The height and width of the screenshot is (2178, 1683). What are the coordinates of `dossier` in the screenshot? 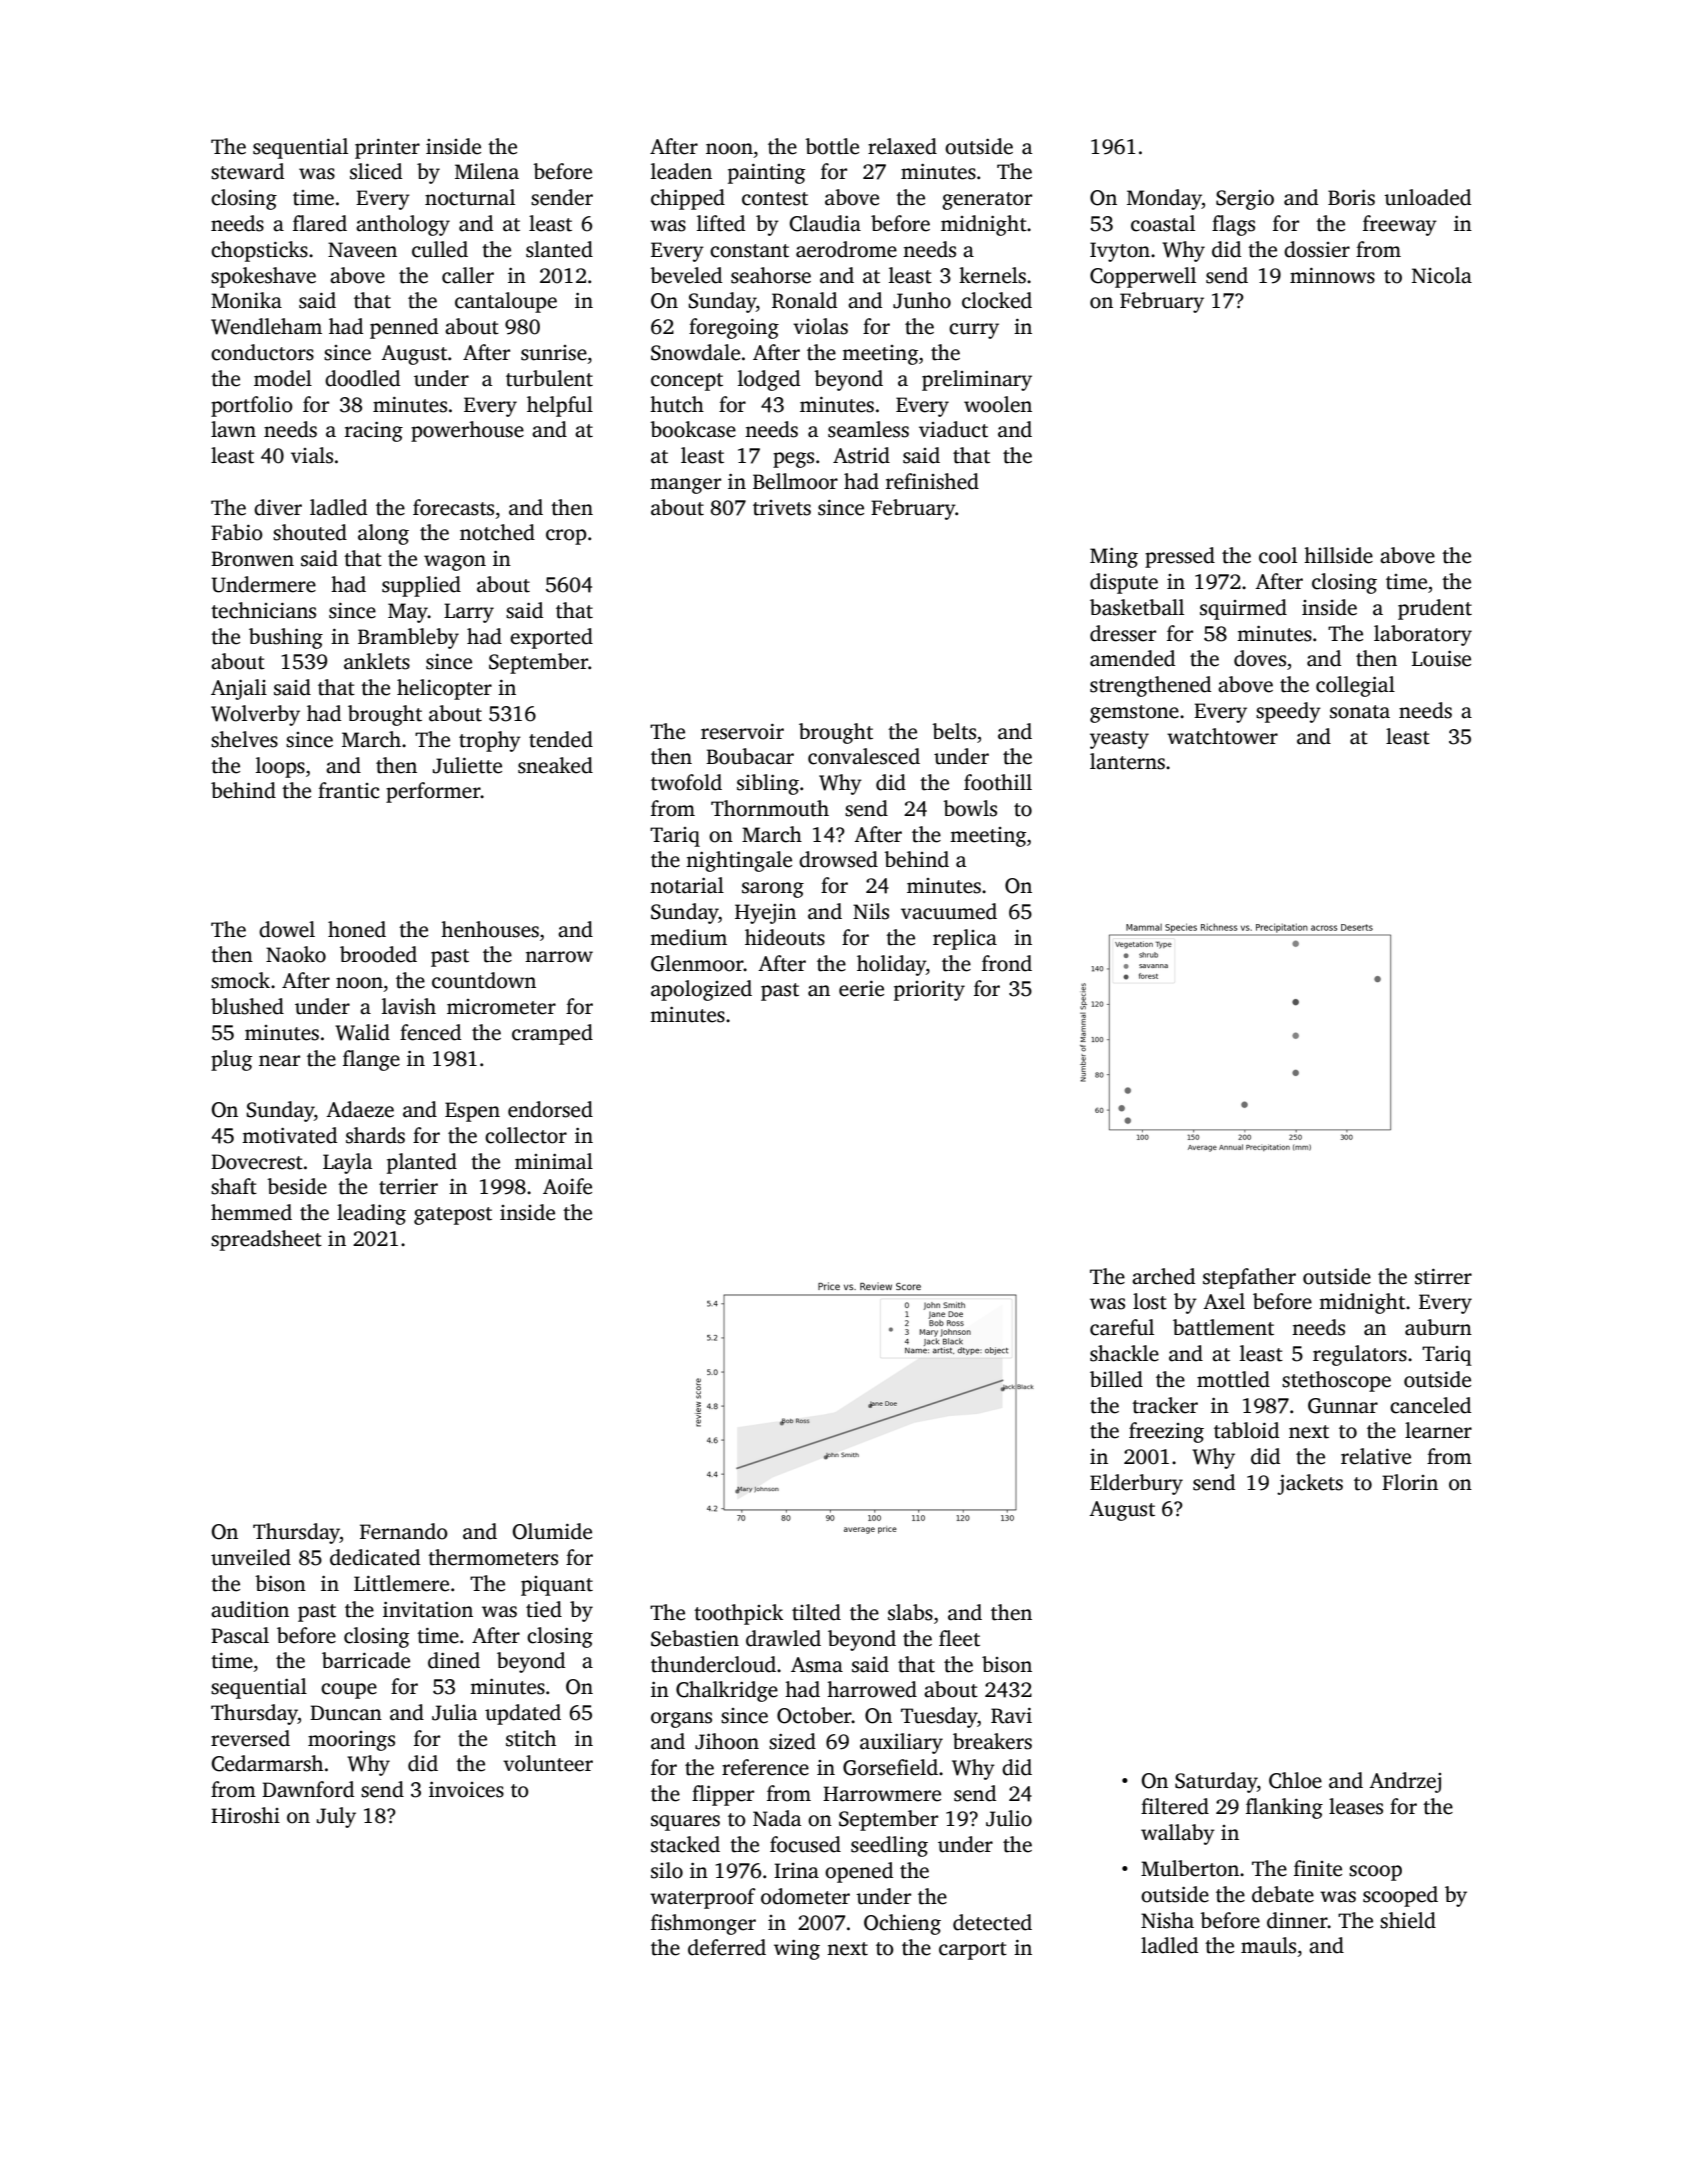 It's located at (1317, 249).
